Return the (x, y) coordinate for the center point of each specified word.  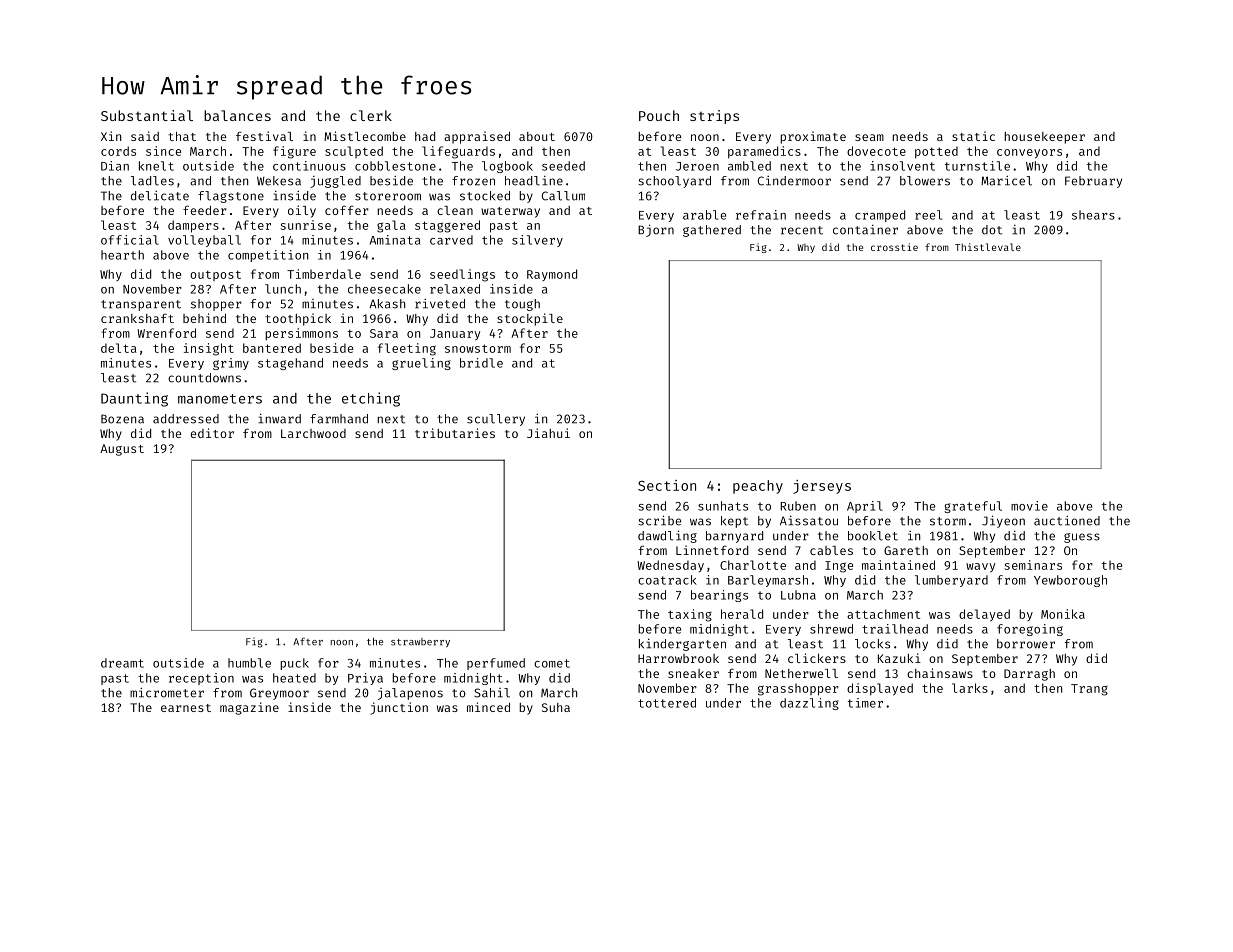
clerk (371, 115)
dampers (193, 226)
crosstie (894, 247)
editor (212, 433)
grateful (973, 507)
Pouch (659, 115)
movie (1029, 506)
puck (294, 664)
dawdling (667, 536)
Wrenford (166, 333)
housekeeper (1044, 138)
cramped (880, 216)
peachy (758, 487)
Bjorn (656, 230)
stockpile (530, 319)
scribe (659, 520)
